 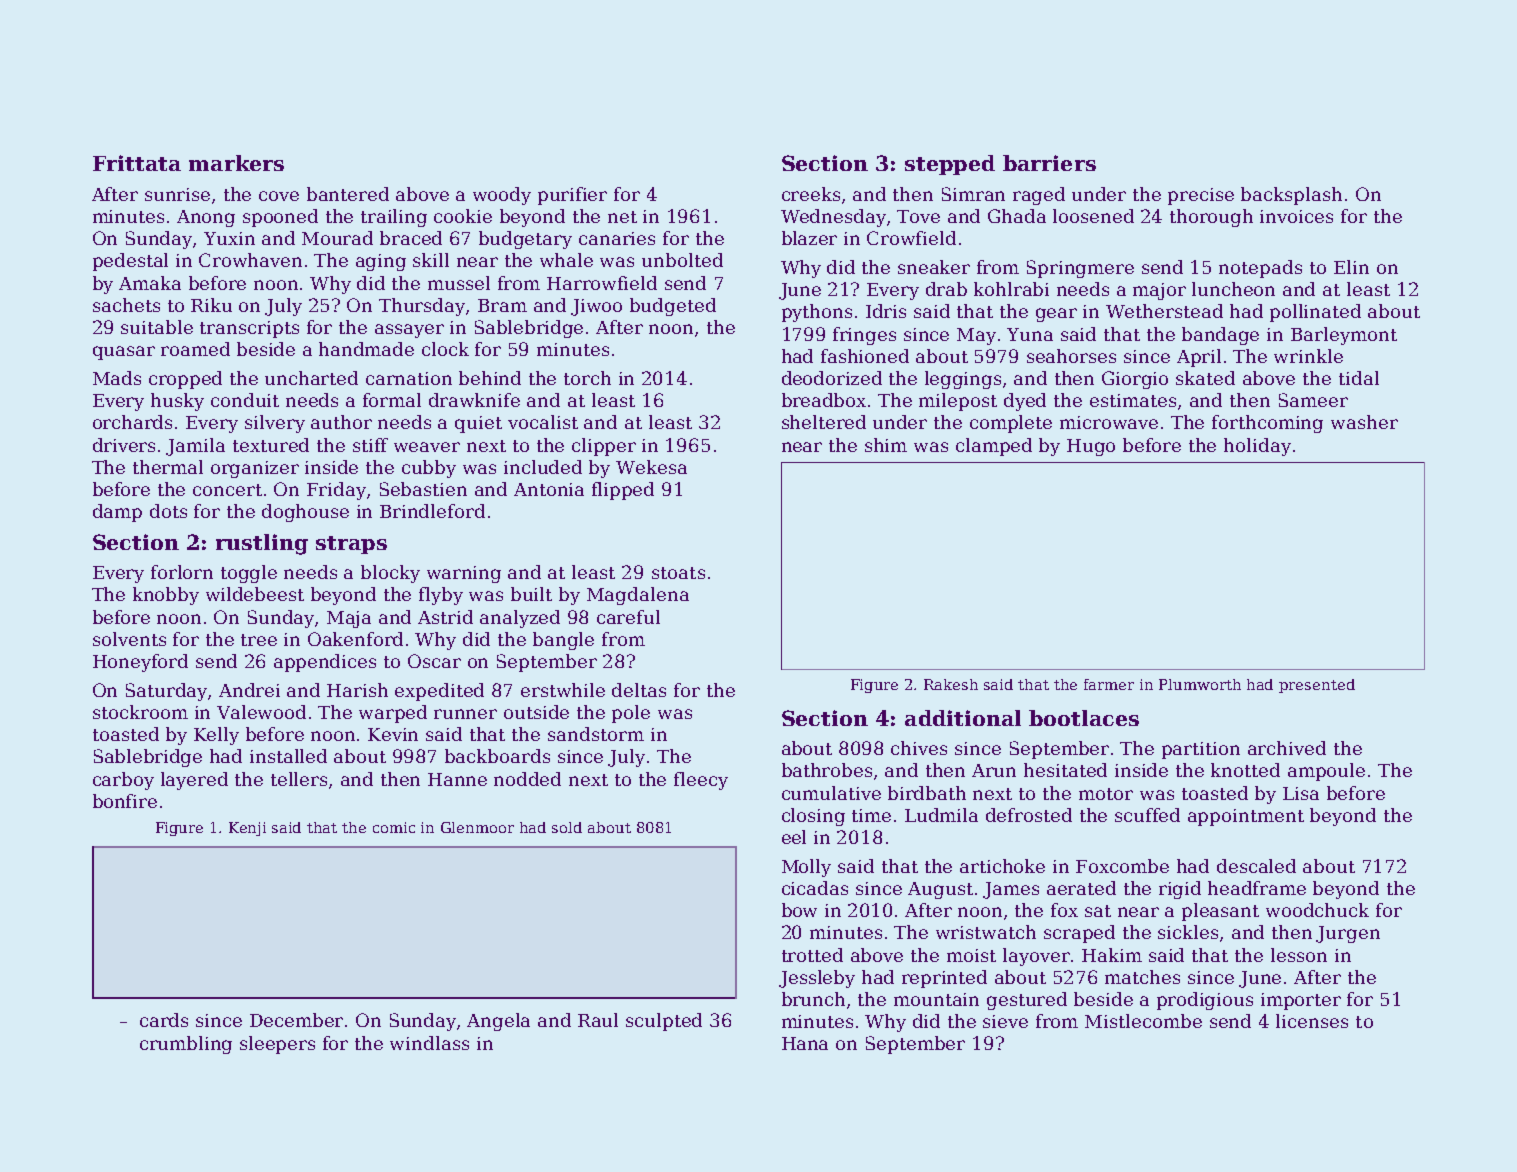 I want to click on sieve, so click(x=1005, y=1021).
